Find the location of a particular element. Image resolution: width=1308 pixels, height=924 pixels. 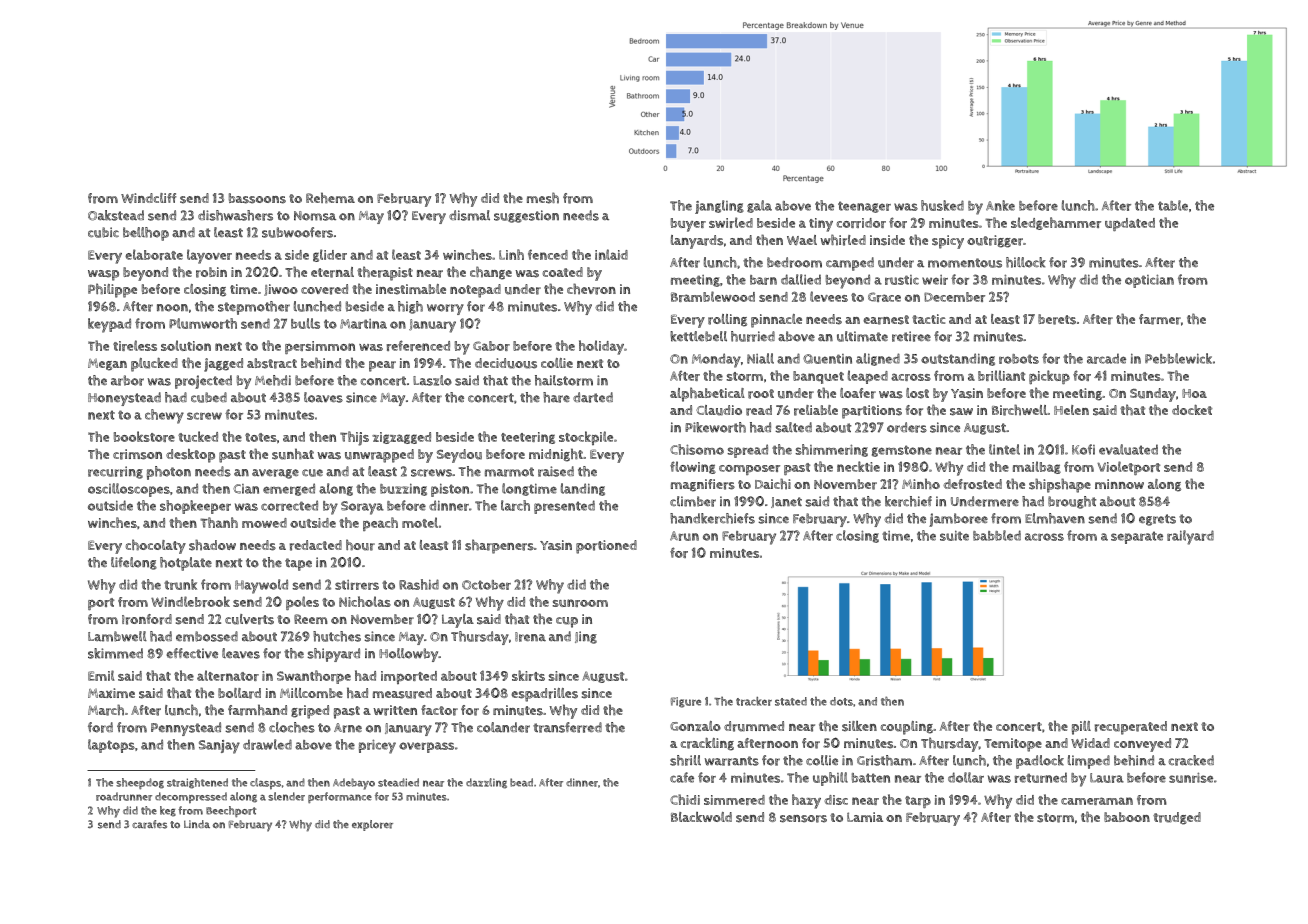

Philippe is located at coordinates (112, 290).
